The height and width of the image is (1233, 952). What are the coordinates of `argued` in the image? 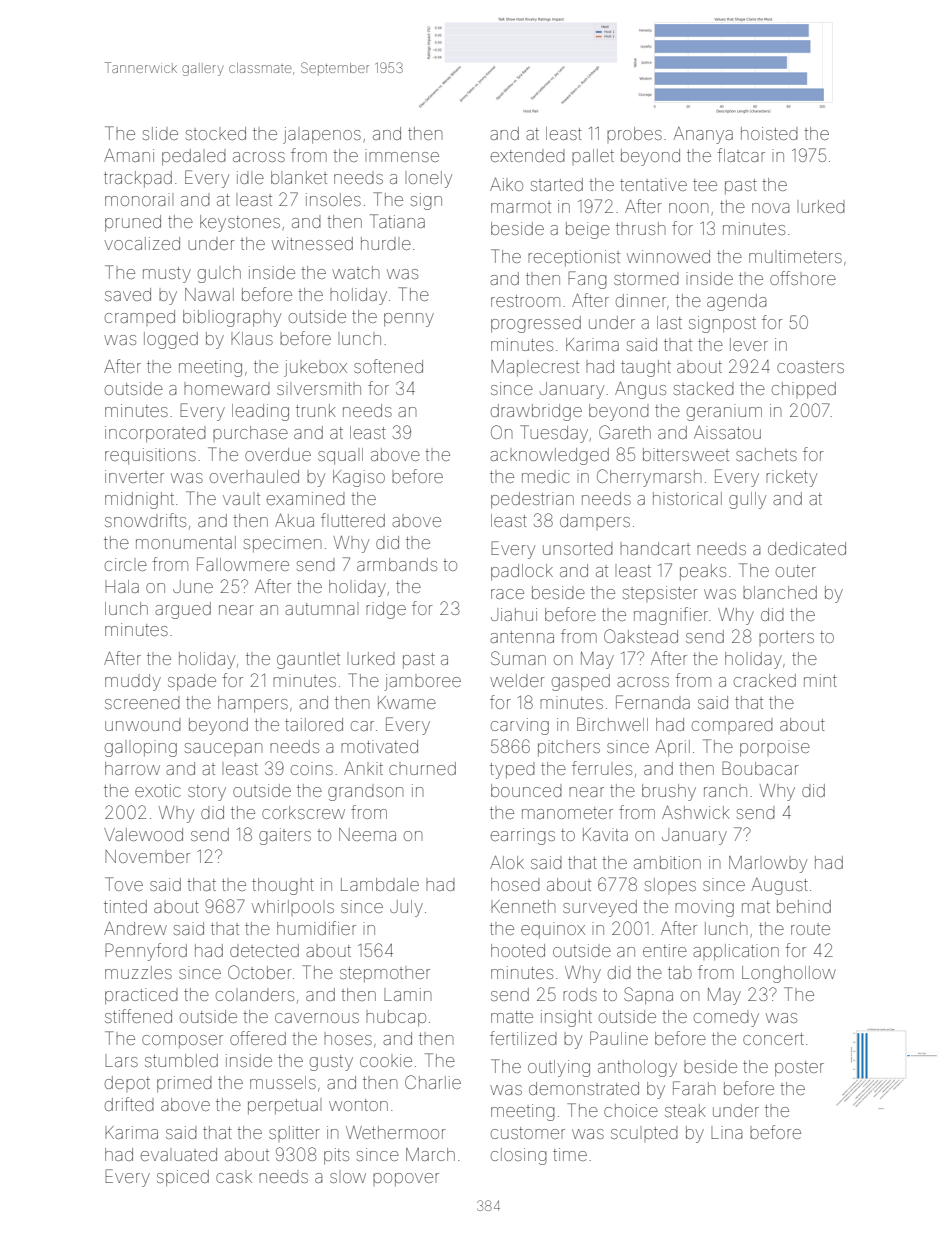 It's located at (183, 610).
